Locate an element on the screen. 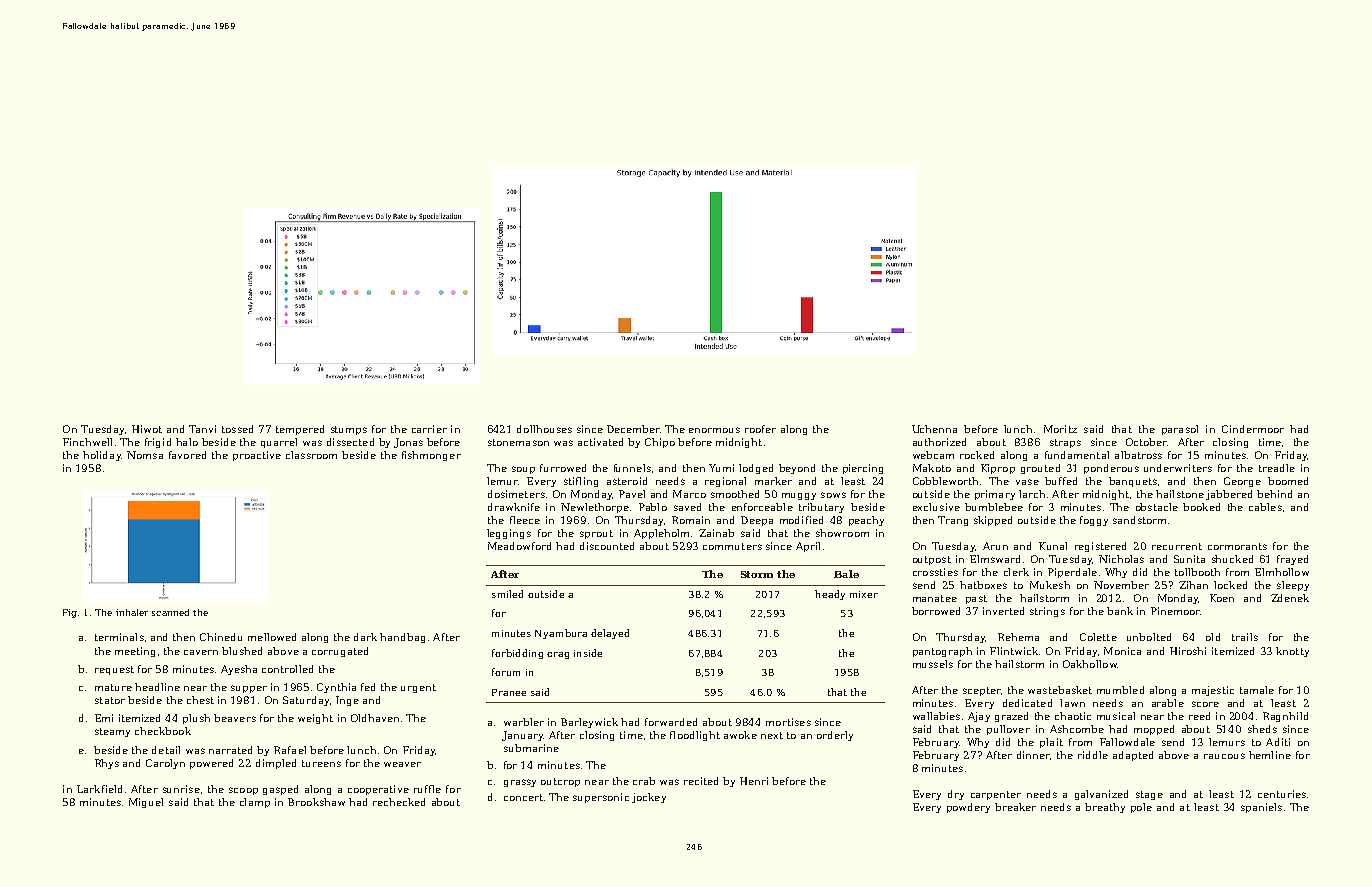 This screenshot has height=887, width=1372. supersonic is located at coordinates (601, 798).
